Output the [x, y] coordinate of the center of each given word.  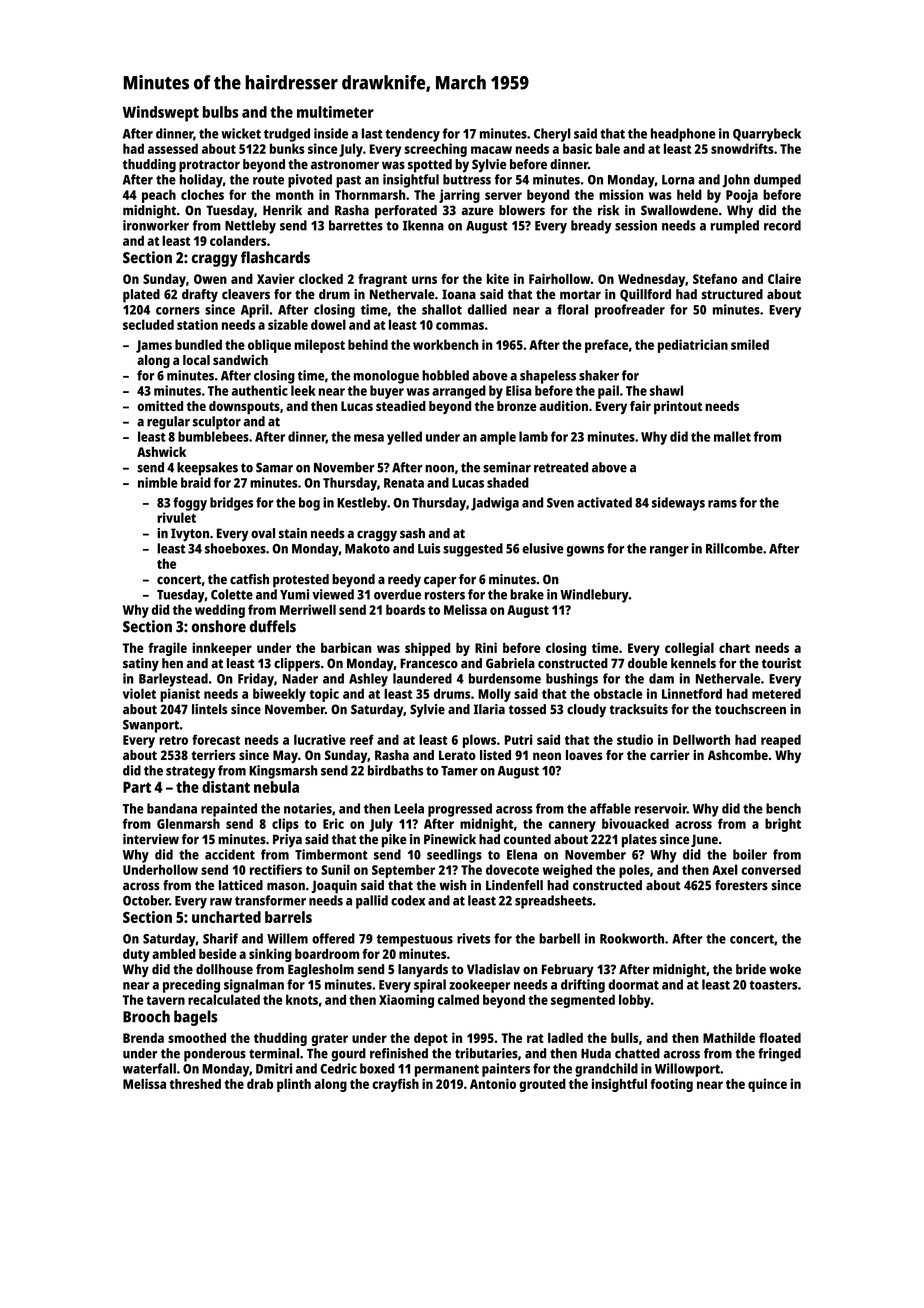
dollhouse [224, 969]
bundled [198, 344]
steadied [401, 406]
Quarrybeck [767, 135]
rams [722, 504]
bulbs [221, 112]
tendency [412, 135]
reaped [781, 741]
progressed [460, 810]
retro [173, 740]
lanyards [423, 971]
